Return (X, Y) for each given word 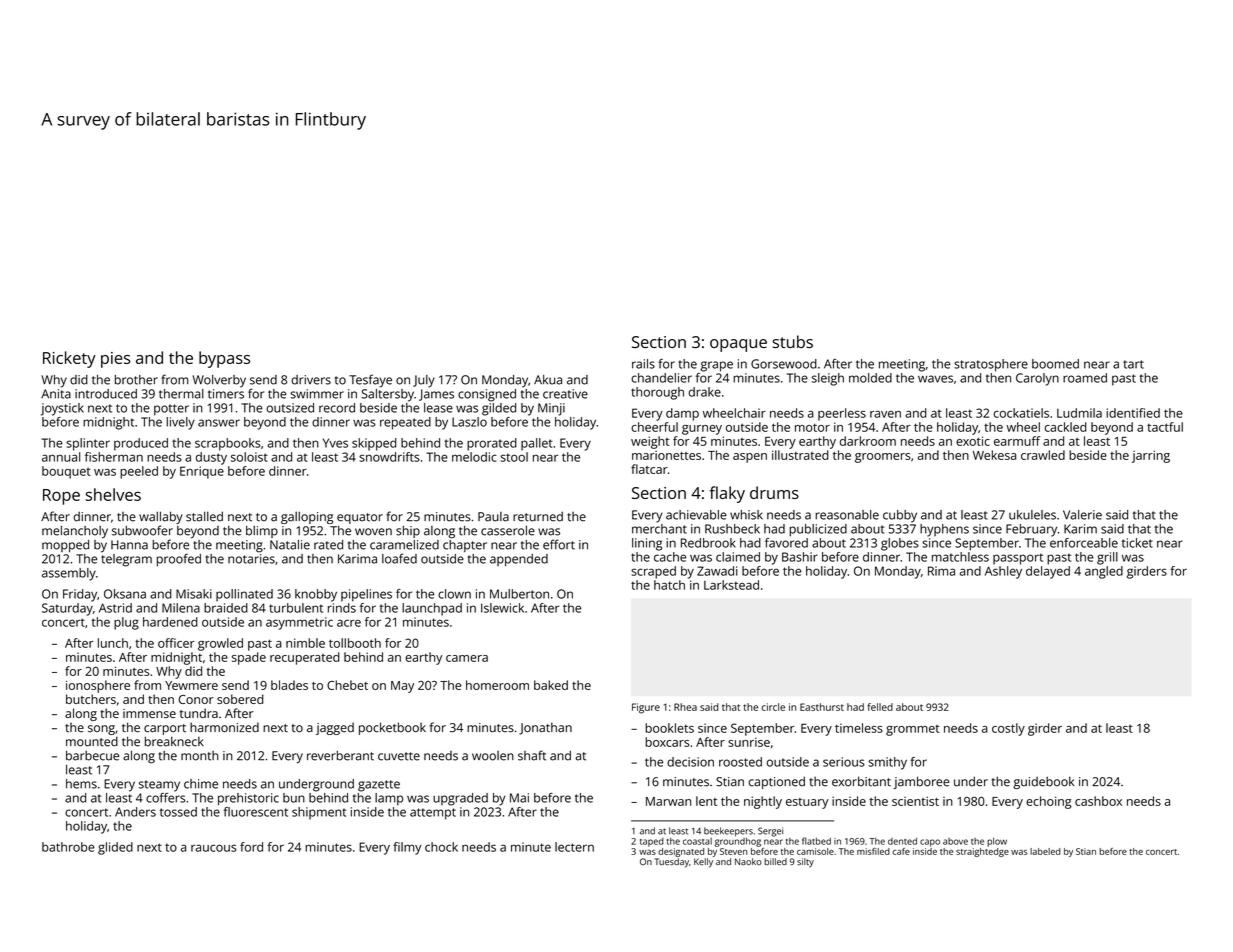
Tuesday (671, 863)
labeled (1045, 851)
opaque (738, 345)
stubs (793, 341)
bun (294, 798)
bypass (224, 359)
